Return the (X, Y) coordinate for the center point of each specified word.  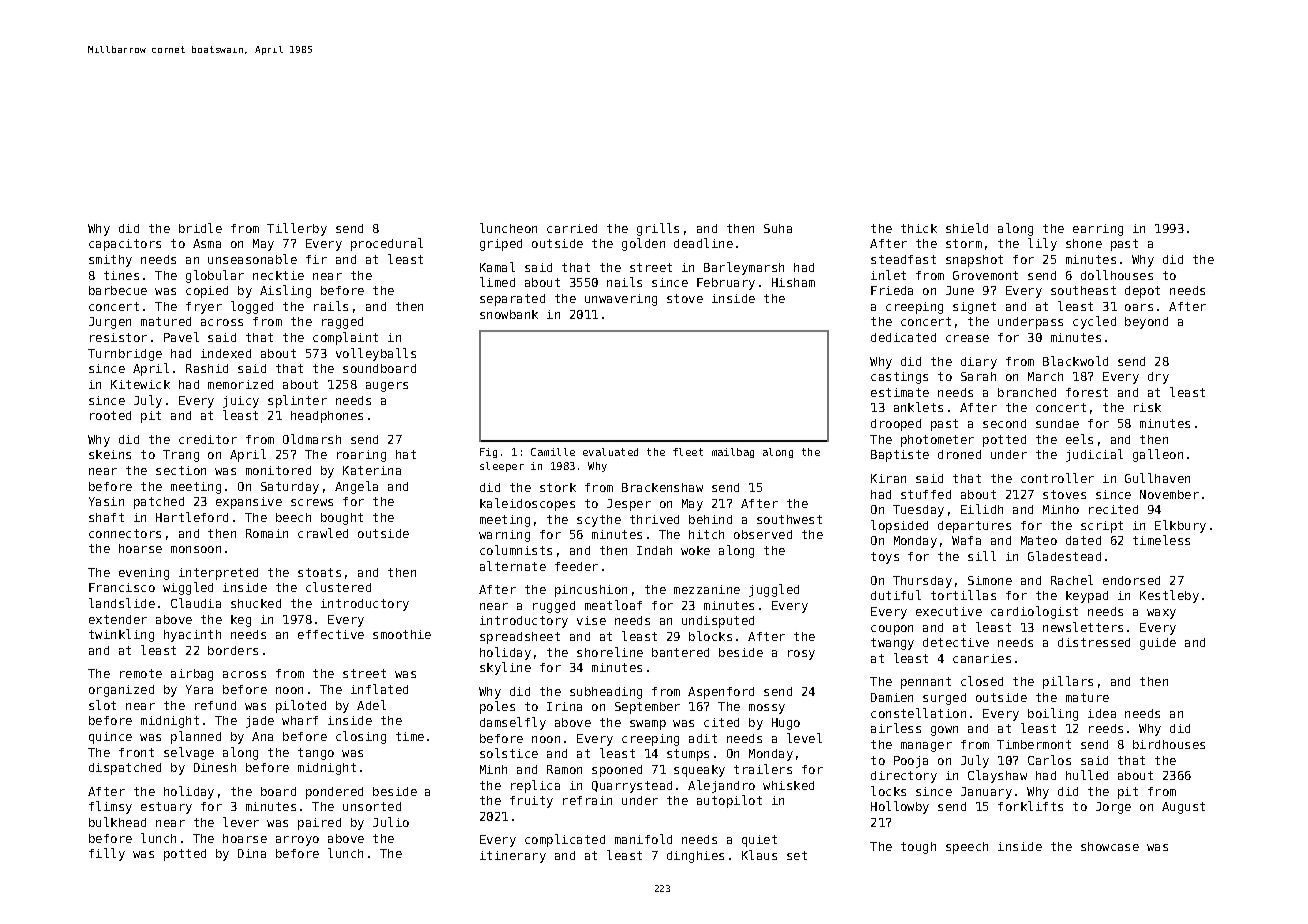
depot (1142, 292)
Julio (391, 822)
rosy (801, 655)
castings (899, 378)
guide (1158, 644)
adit (703, 738)
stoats (319, 572)
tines (121, 275)
